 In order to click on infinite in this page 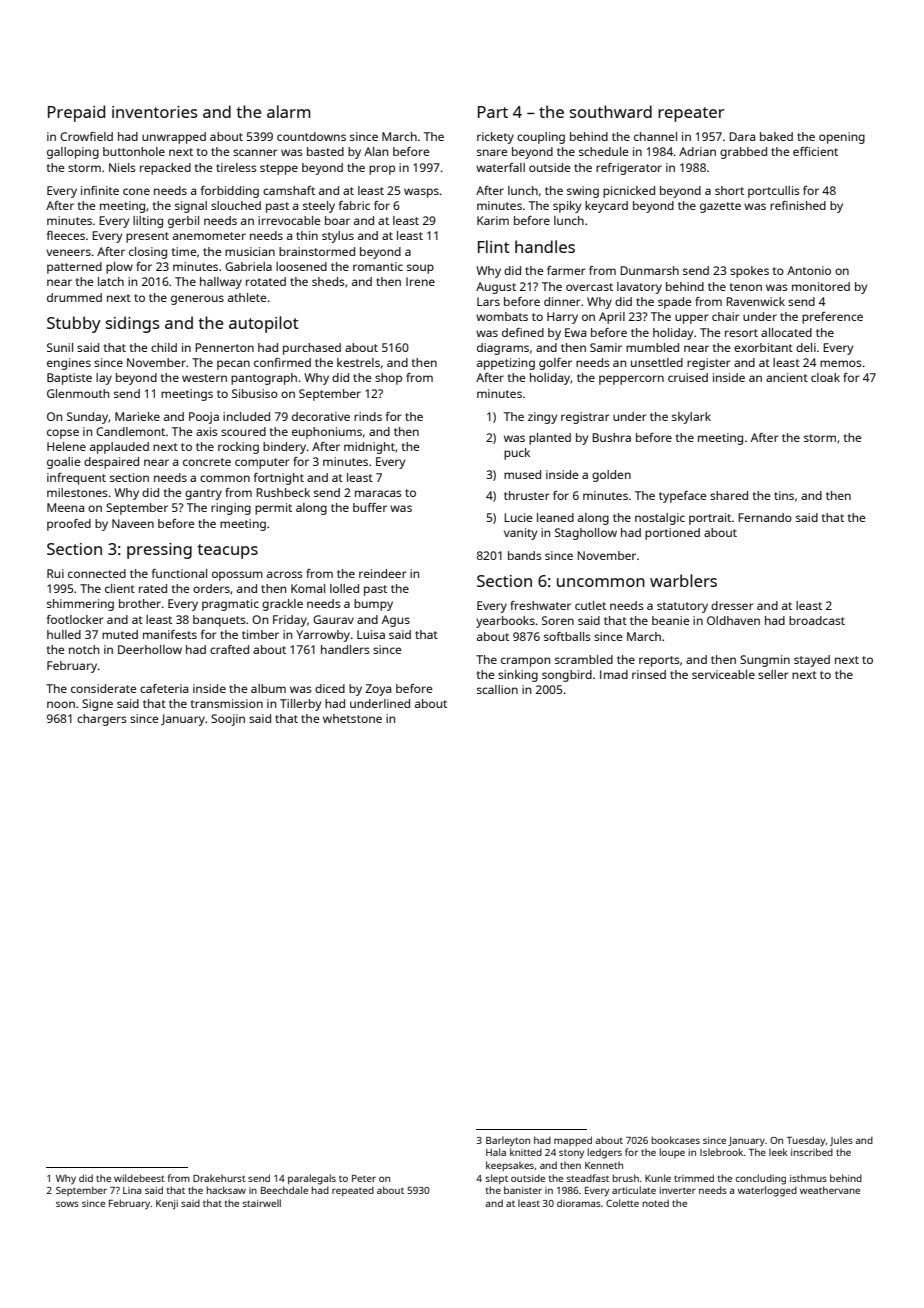, I will do `click(100, 190)`.
